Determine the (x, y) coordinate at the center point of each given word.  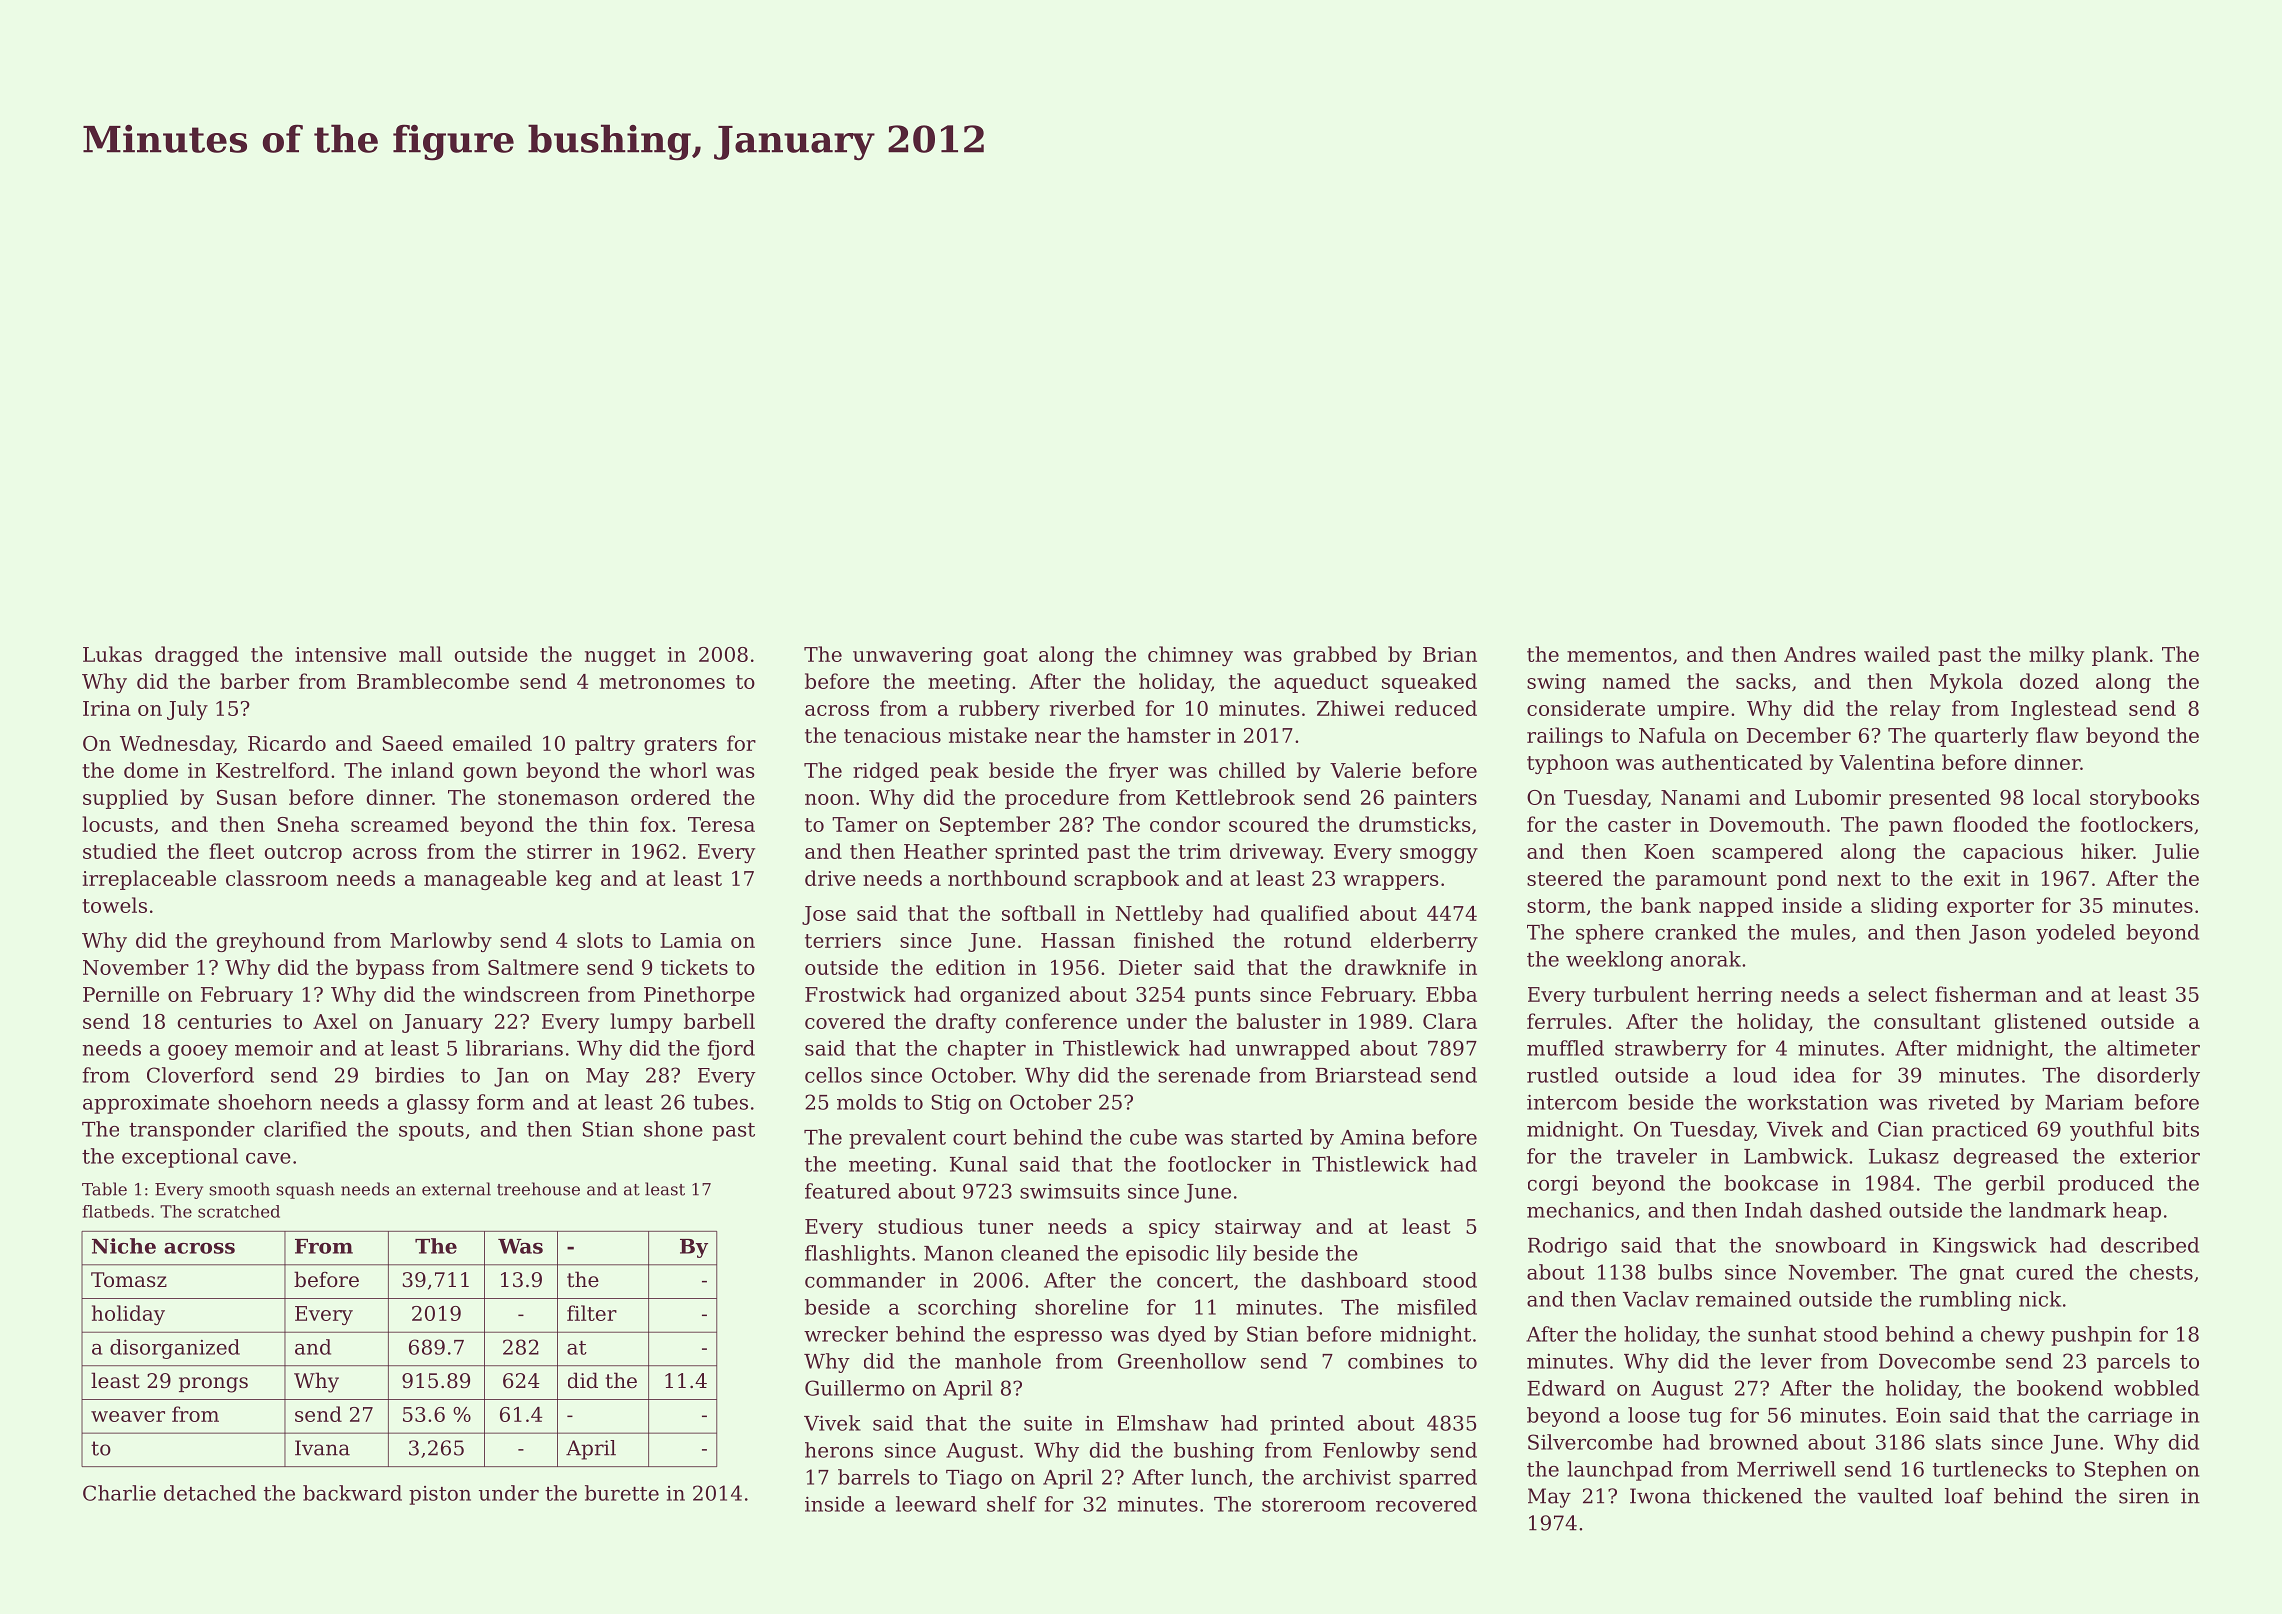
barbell (719, 1021)
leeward (936, 1504)
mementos (1619, 655)
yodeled (2075, 934)
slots (600, 940)
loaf (1964, 1496)
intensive (340, 654)
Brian (1450, 654)
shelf (1012, 1504)
